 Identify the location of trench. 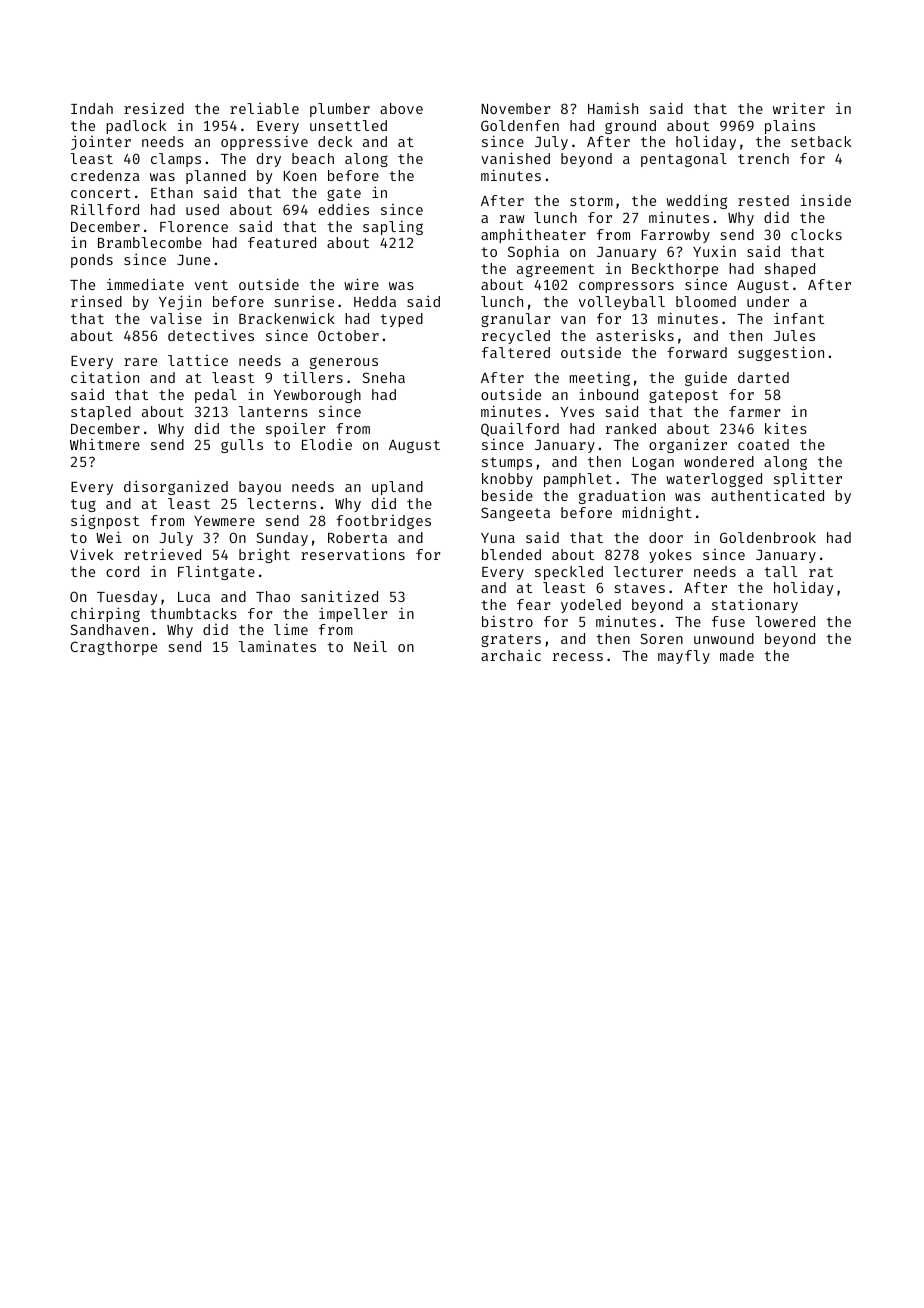
(763, 158).
